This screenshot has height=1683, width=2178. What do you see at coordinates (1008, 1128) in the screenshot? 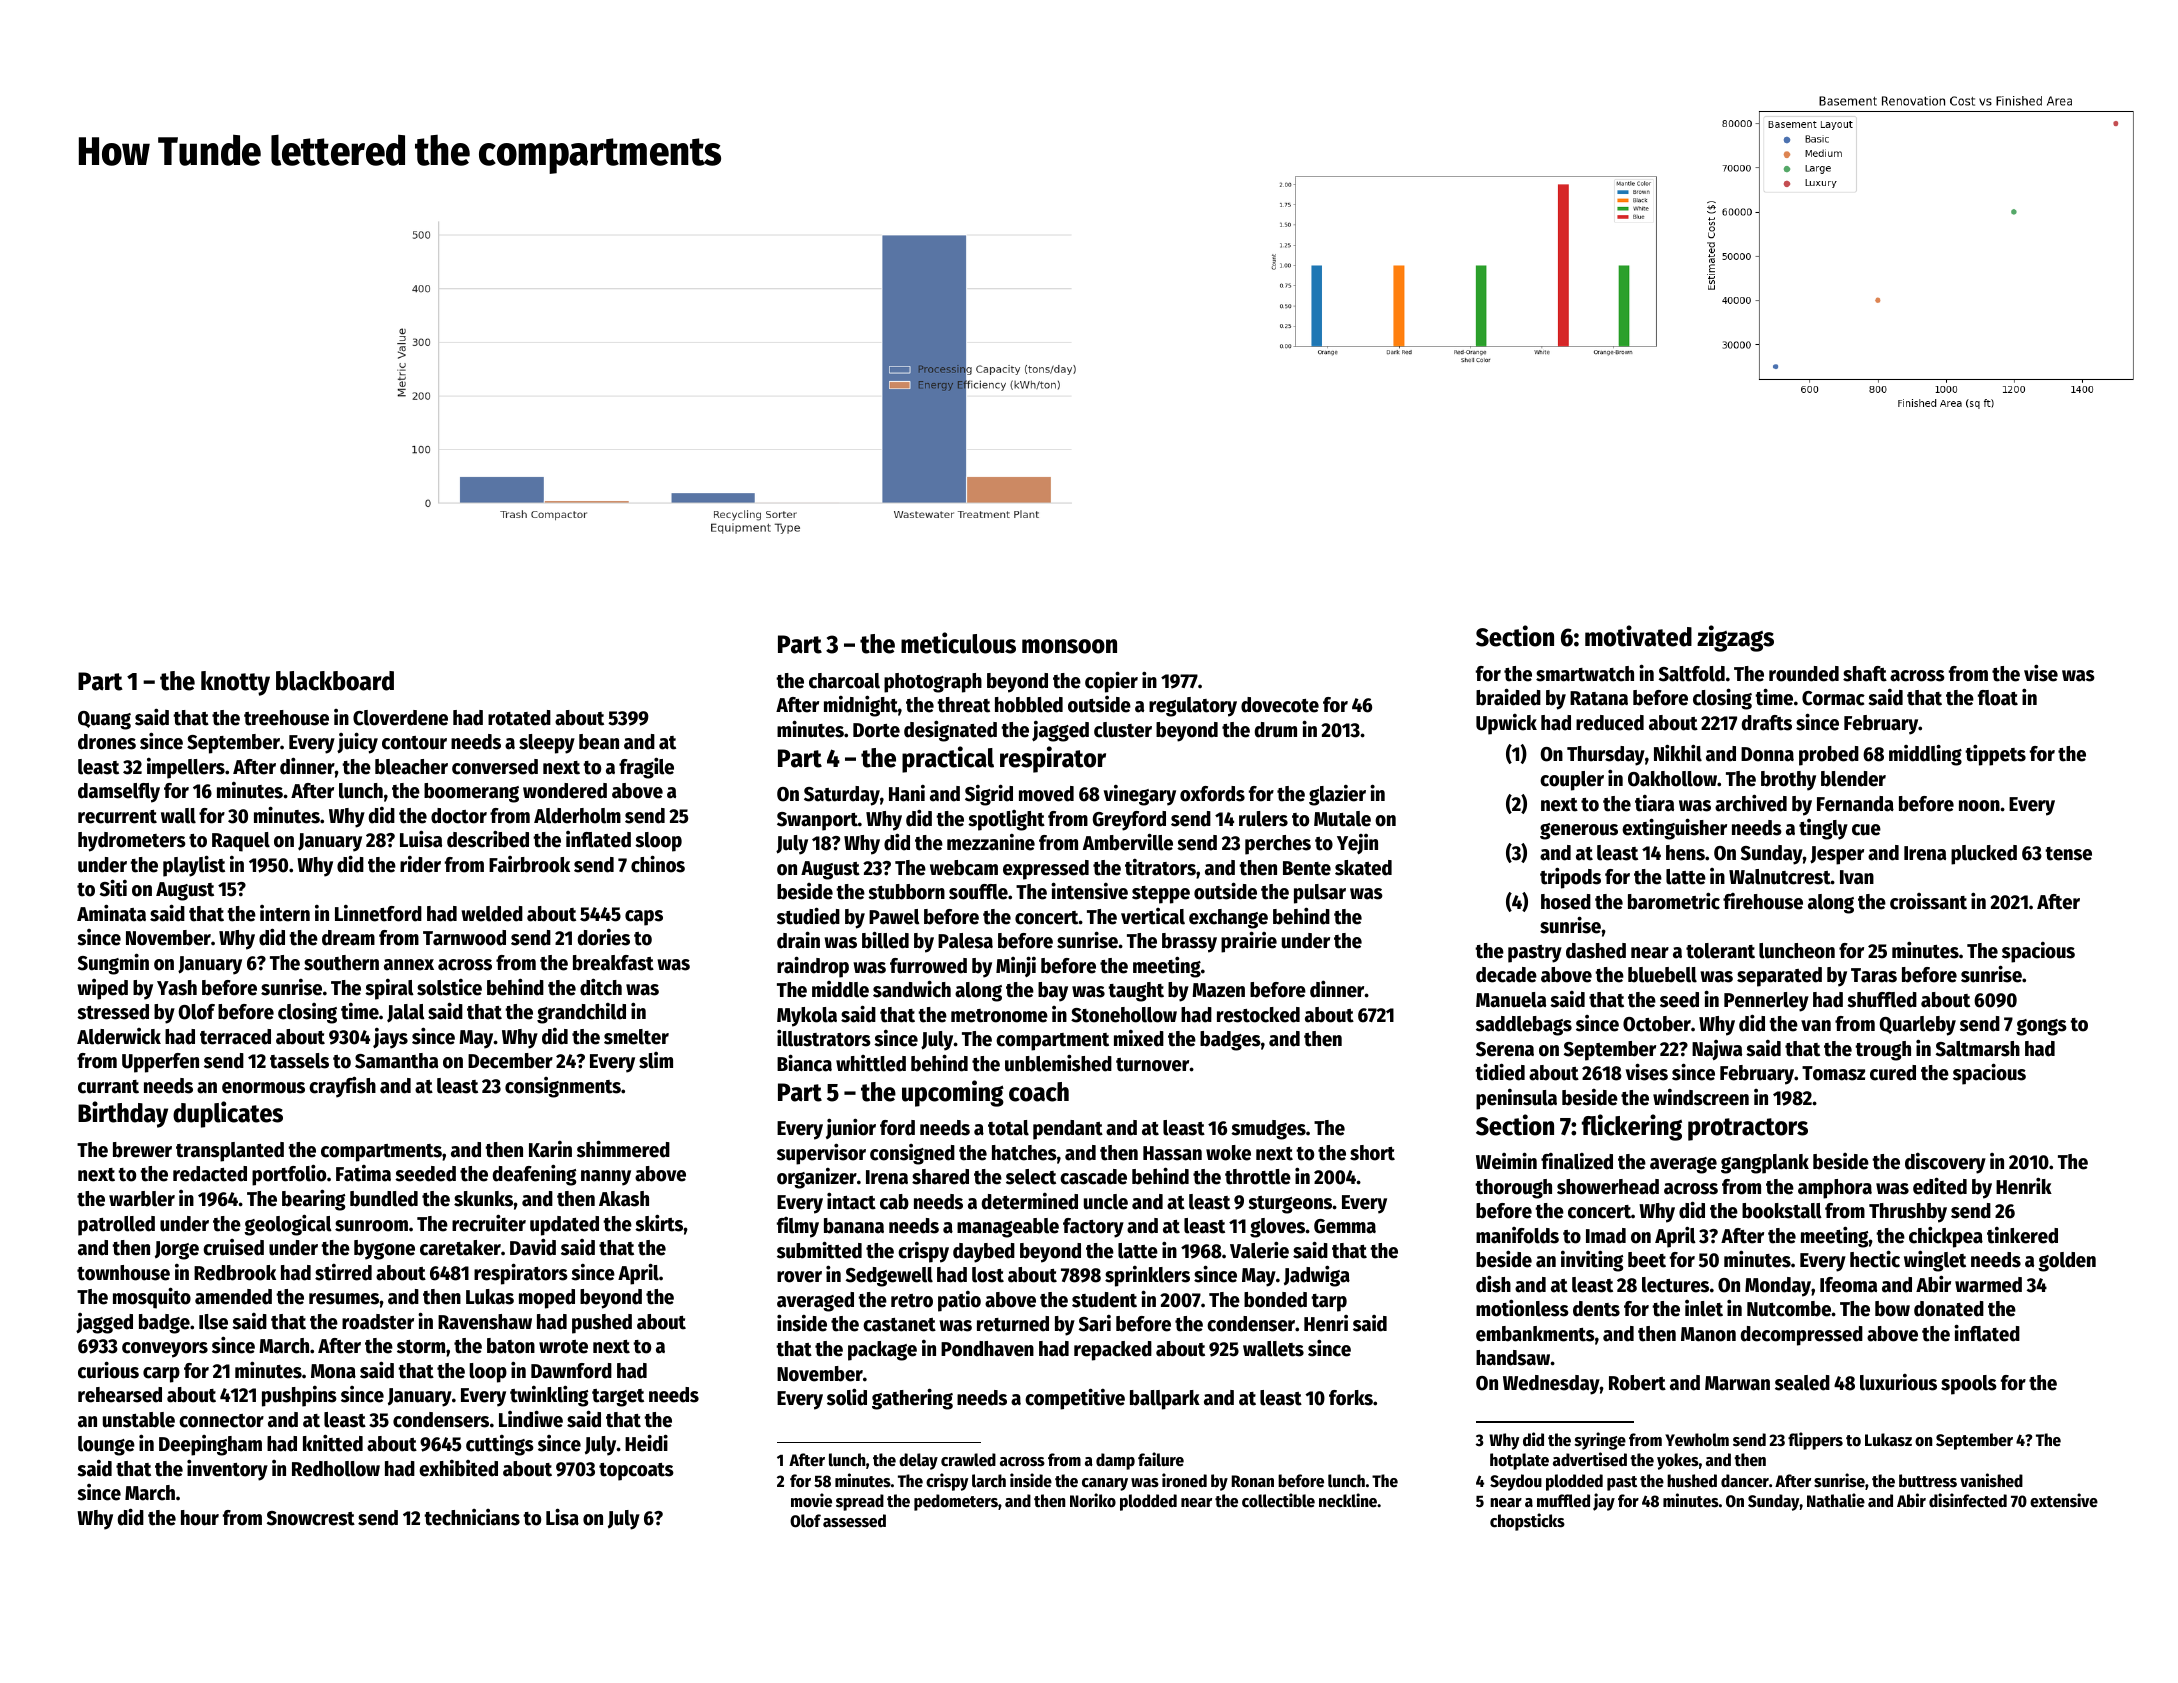
I see `total` at bounding box center [1008, 1128].
